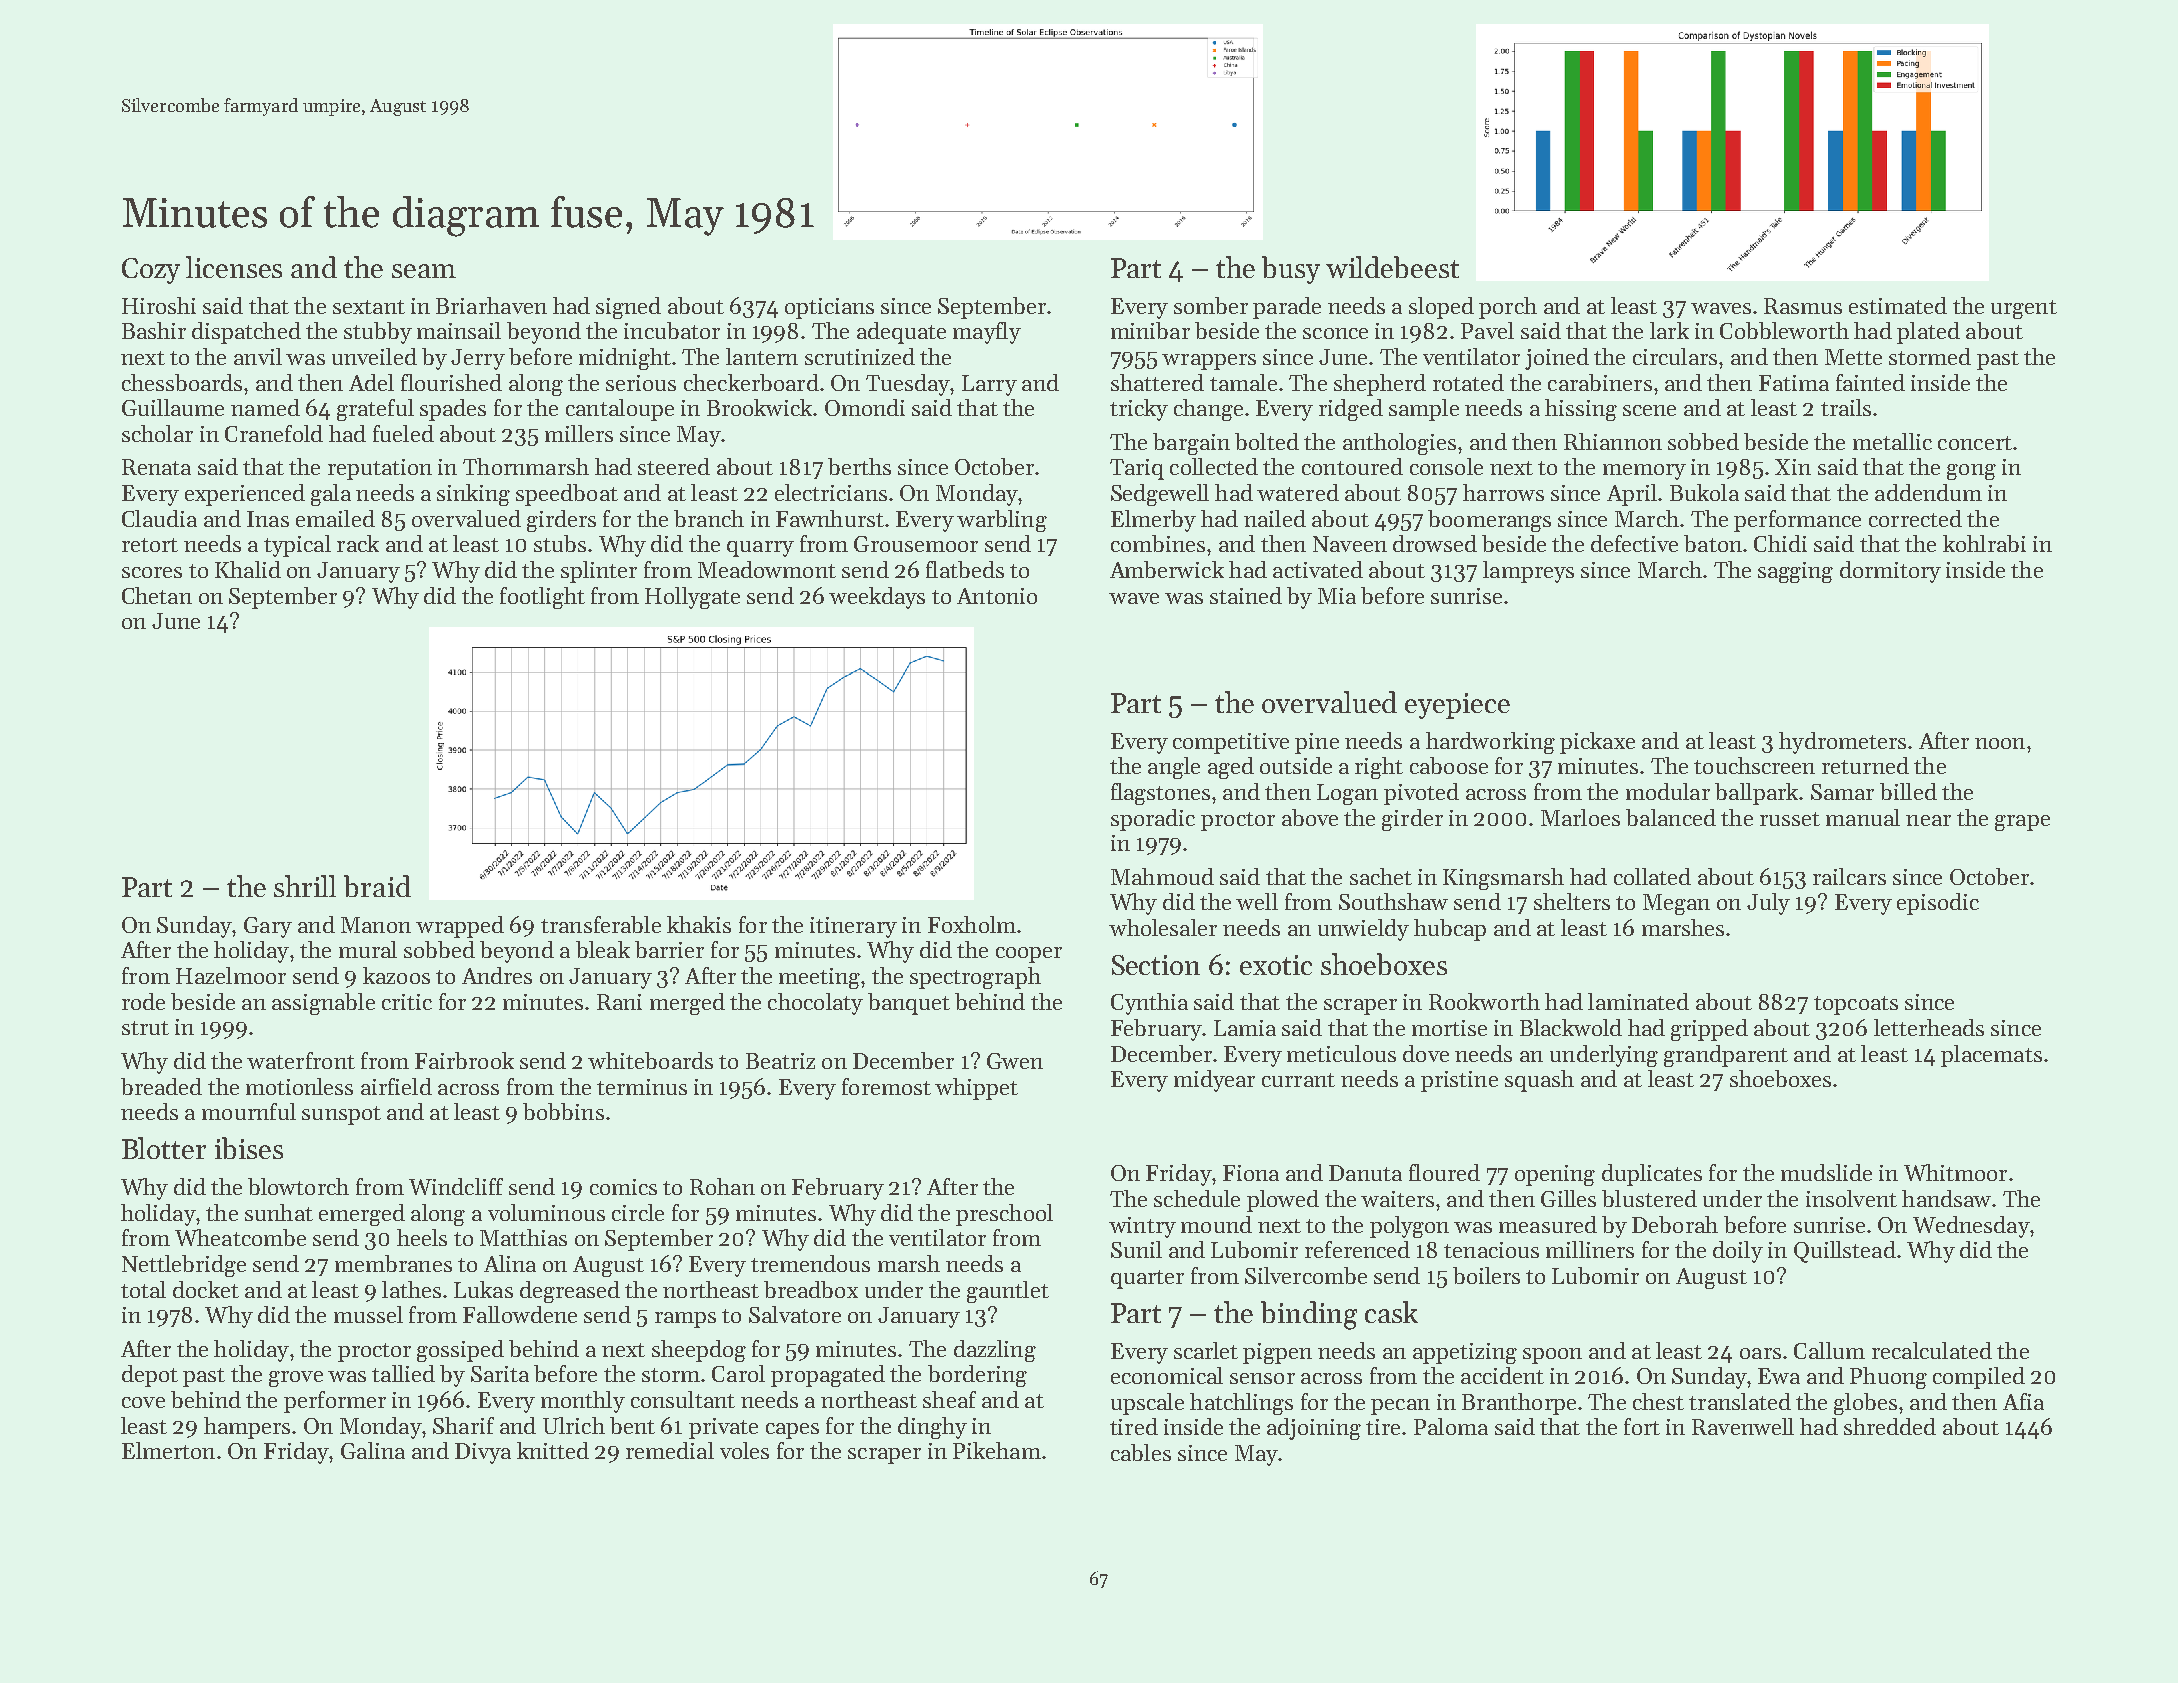  What do you see at coordinates (670, 1450) in the screenshot?
I see `remedial` at bounding box center [670, 1450].
